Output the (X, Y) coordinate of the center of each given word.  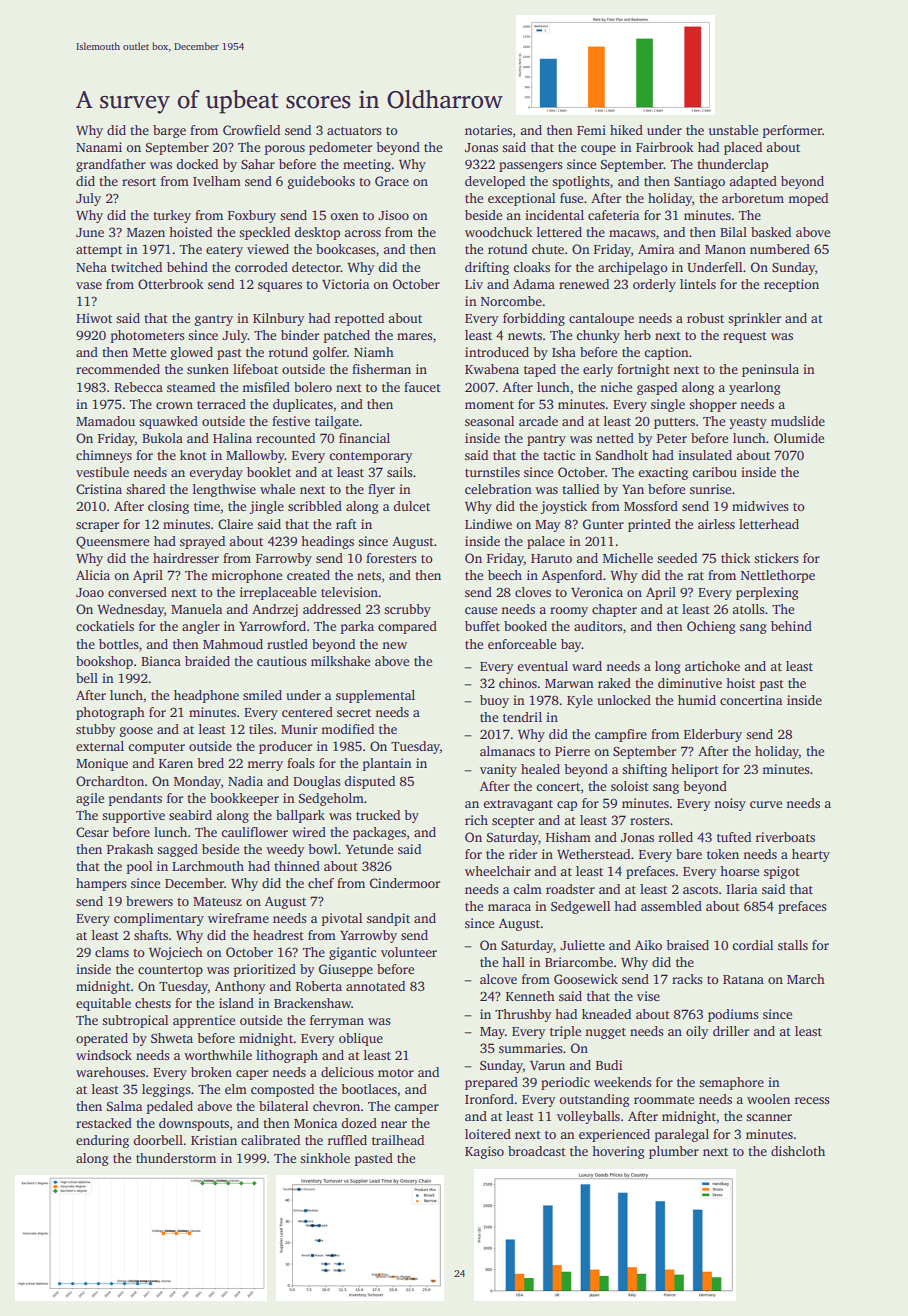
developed (495, 182)
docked (197, 164)
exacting (663, 473)
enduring (102, 1141)
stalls (793, 945)
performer (792, 131)
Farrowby (284, 559)
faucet (422, 387)
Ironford (489, 1099)
